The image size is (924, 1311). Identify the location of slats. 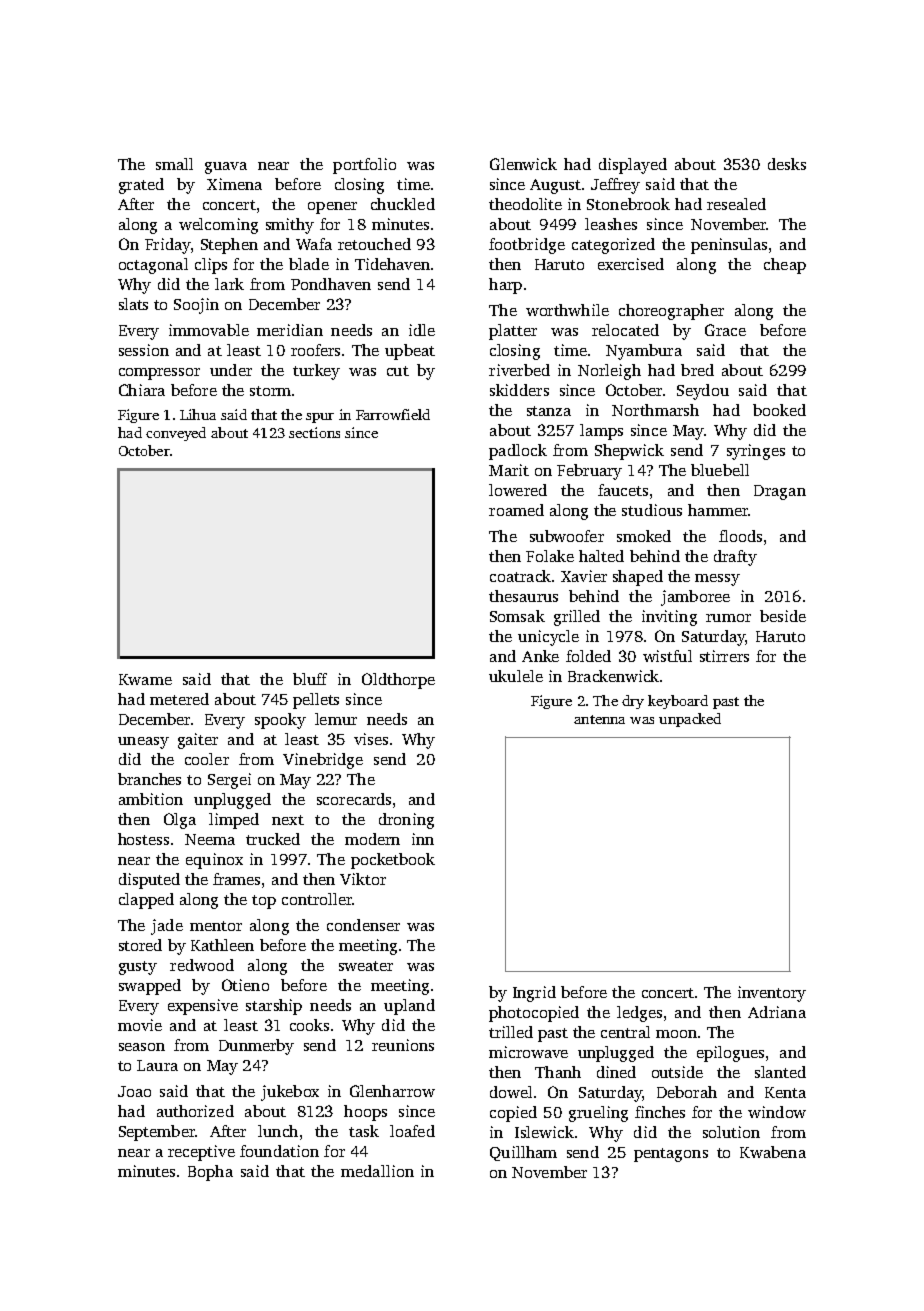
(133, 304).
